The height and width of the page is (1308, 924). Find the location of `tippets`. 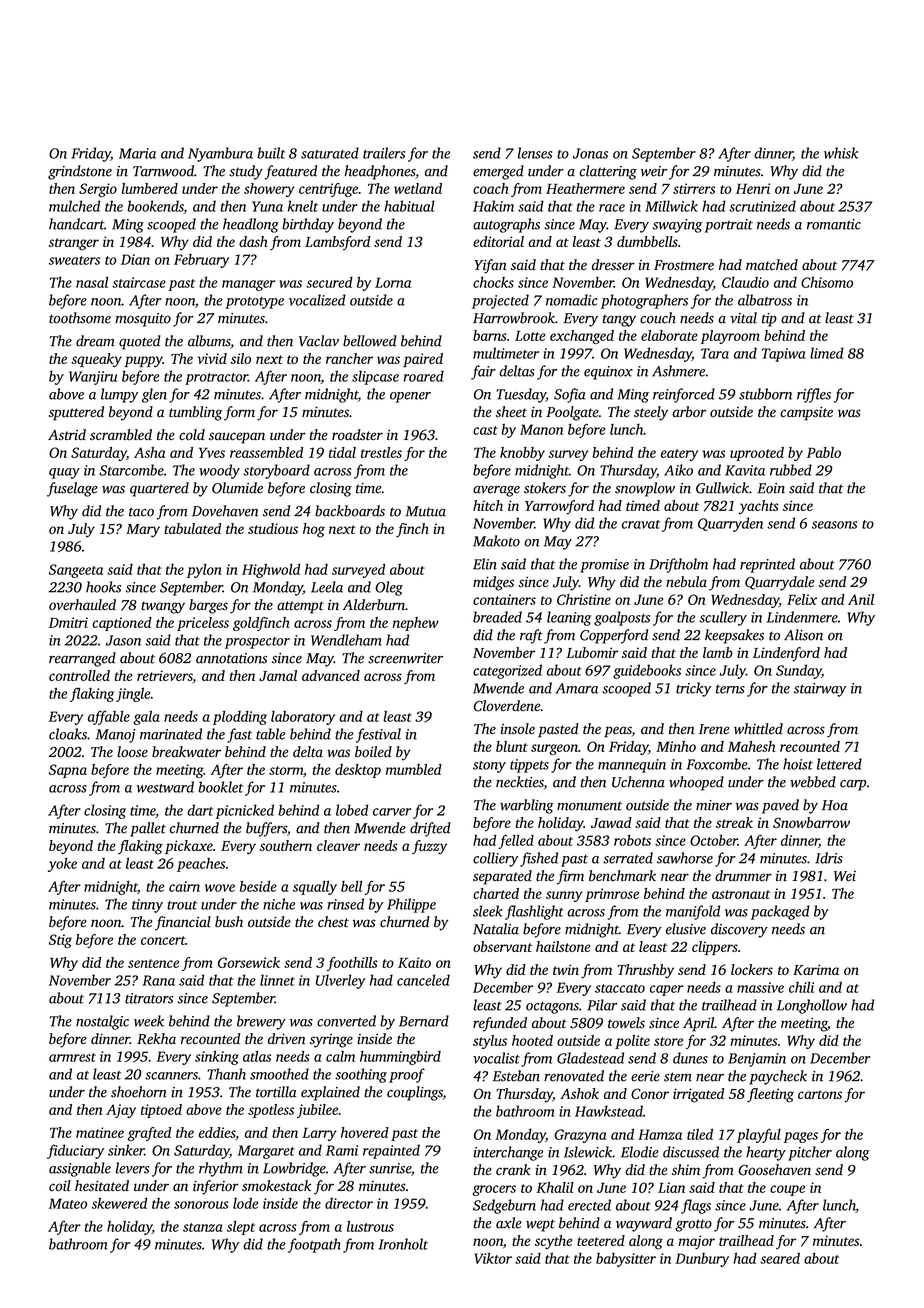

tippets is located at coordinates (529, 766).
